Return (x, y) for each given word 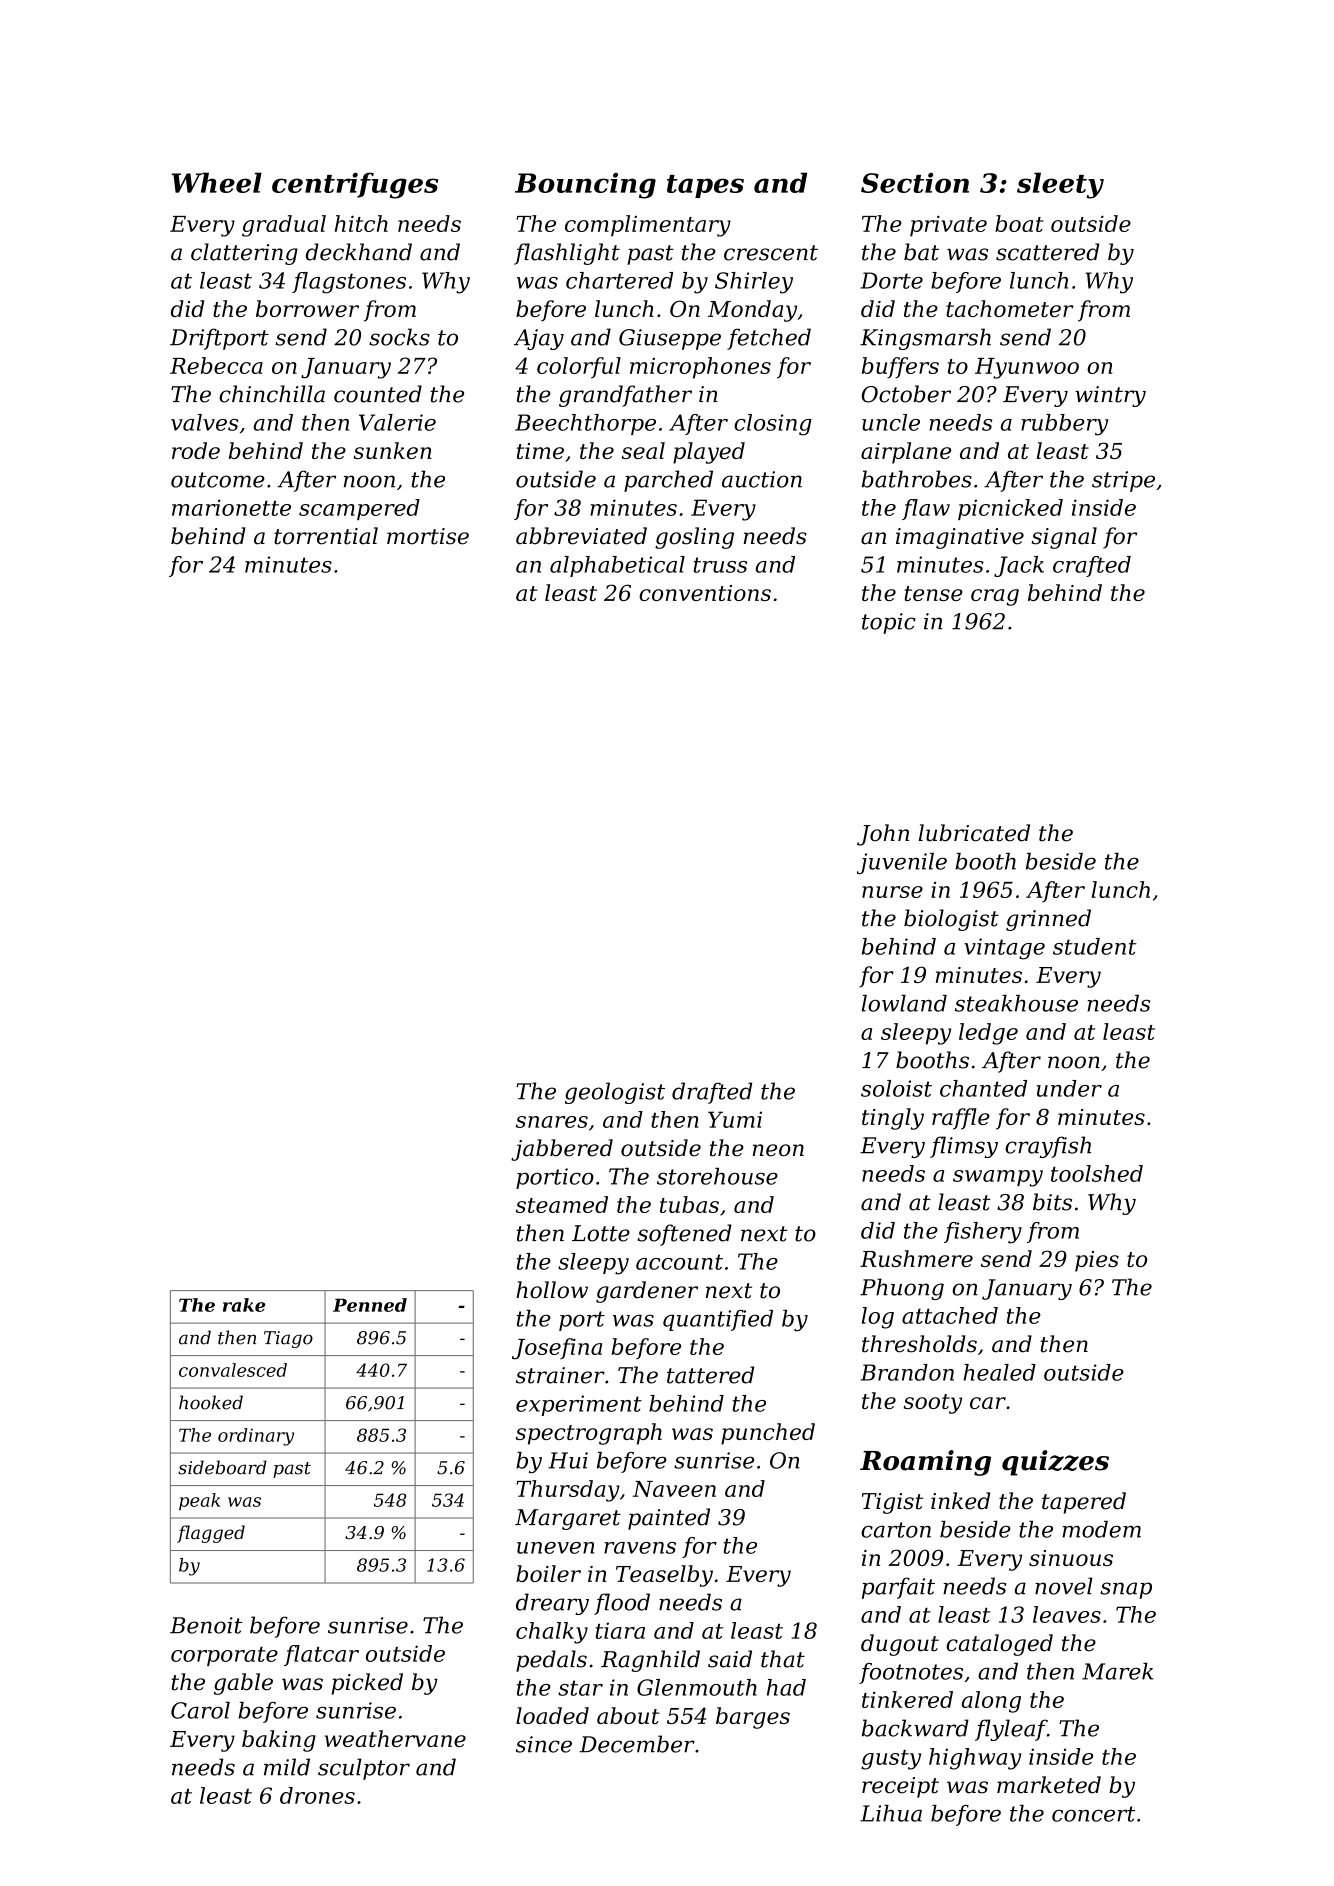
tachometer (1009, 308)
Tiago (288, 1339)
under (1069, 1088)
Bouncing (585, 186)
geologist (615, 1093)
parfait (898, 1588)
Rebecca (216, 365)
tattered (710, 1375)
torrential (326, 536)
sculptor (364, 1769)
